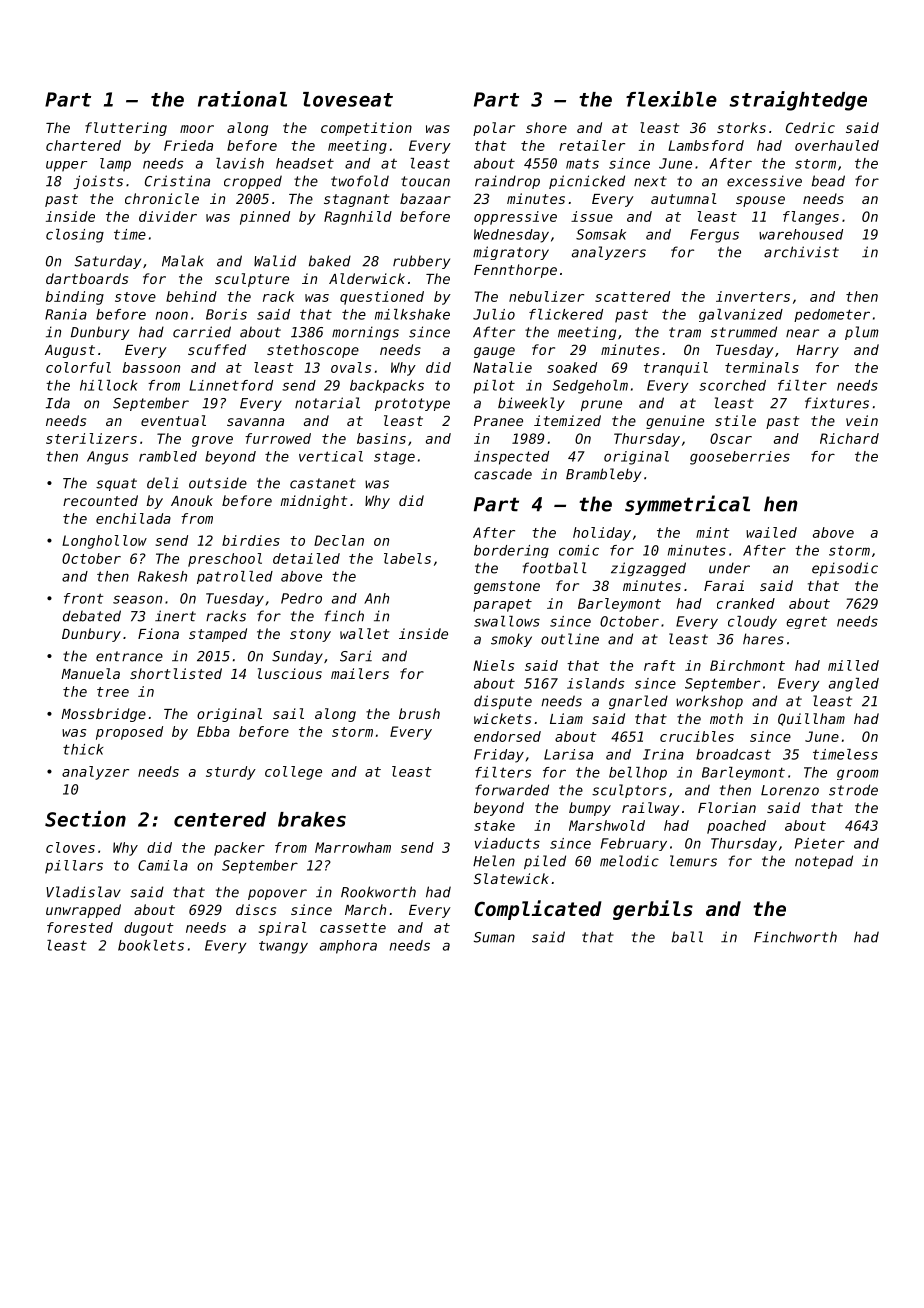  I want to click on fluttering, so click(126, 129).
